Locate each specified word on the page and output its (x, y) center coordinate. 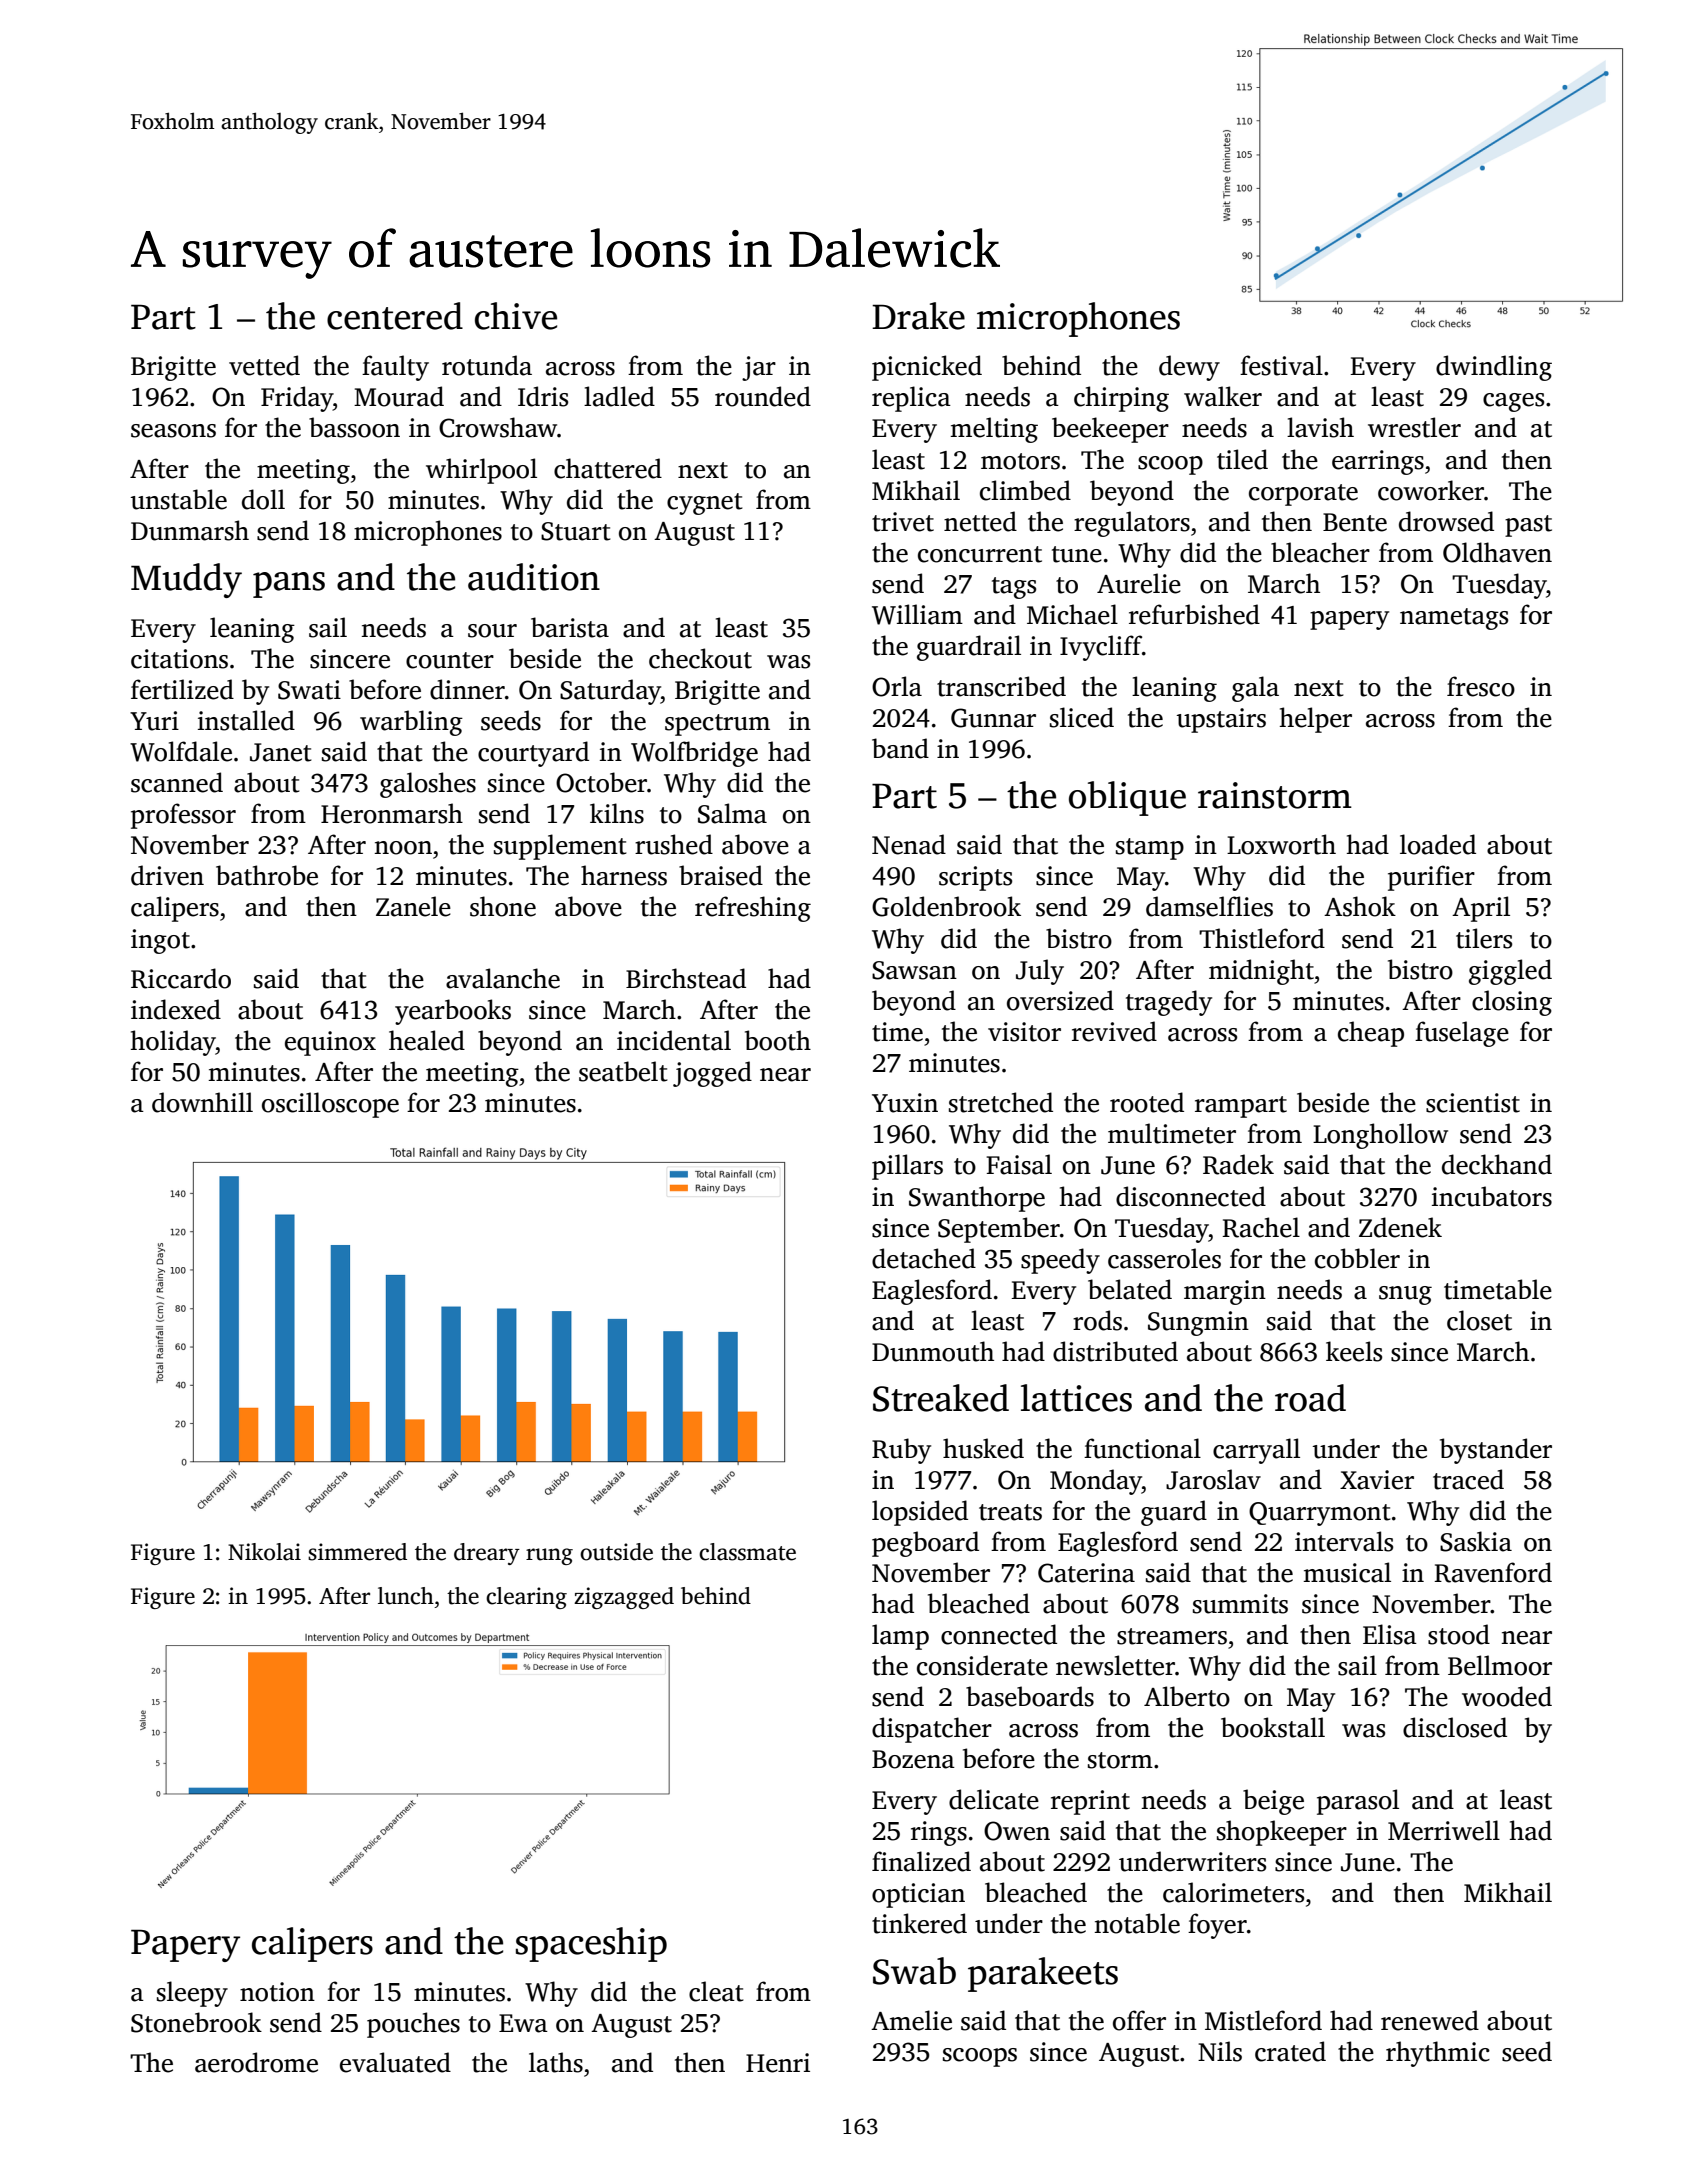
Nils (1220, 2051)
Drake (918, 316)
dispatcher (932, 1730)
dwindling (1494, 368)
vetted (264, 365)
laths (556, 2062)
